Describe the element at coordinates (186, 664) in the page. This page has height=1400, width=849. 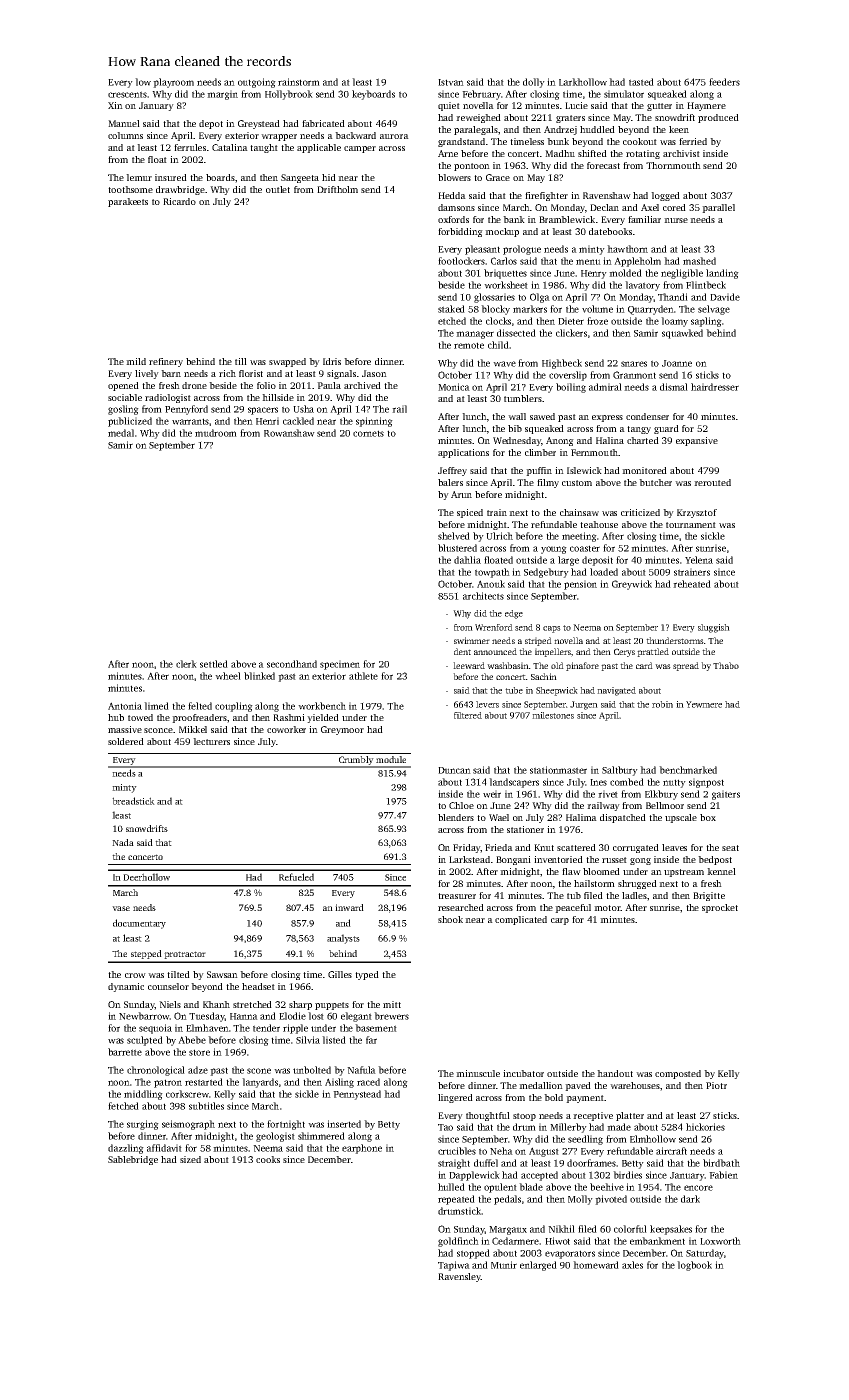
I see `clerk` at that location.
